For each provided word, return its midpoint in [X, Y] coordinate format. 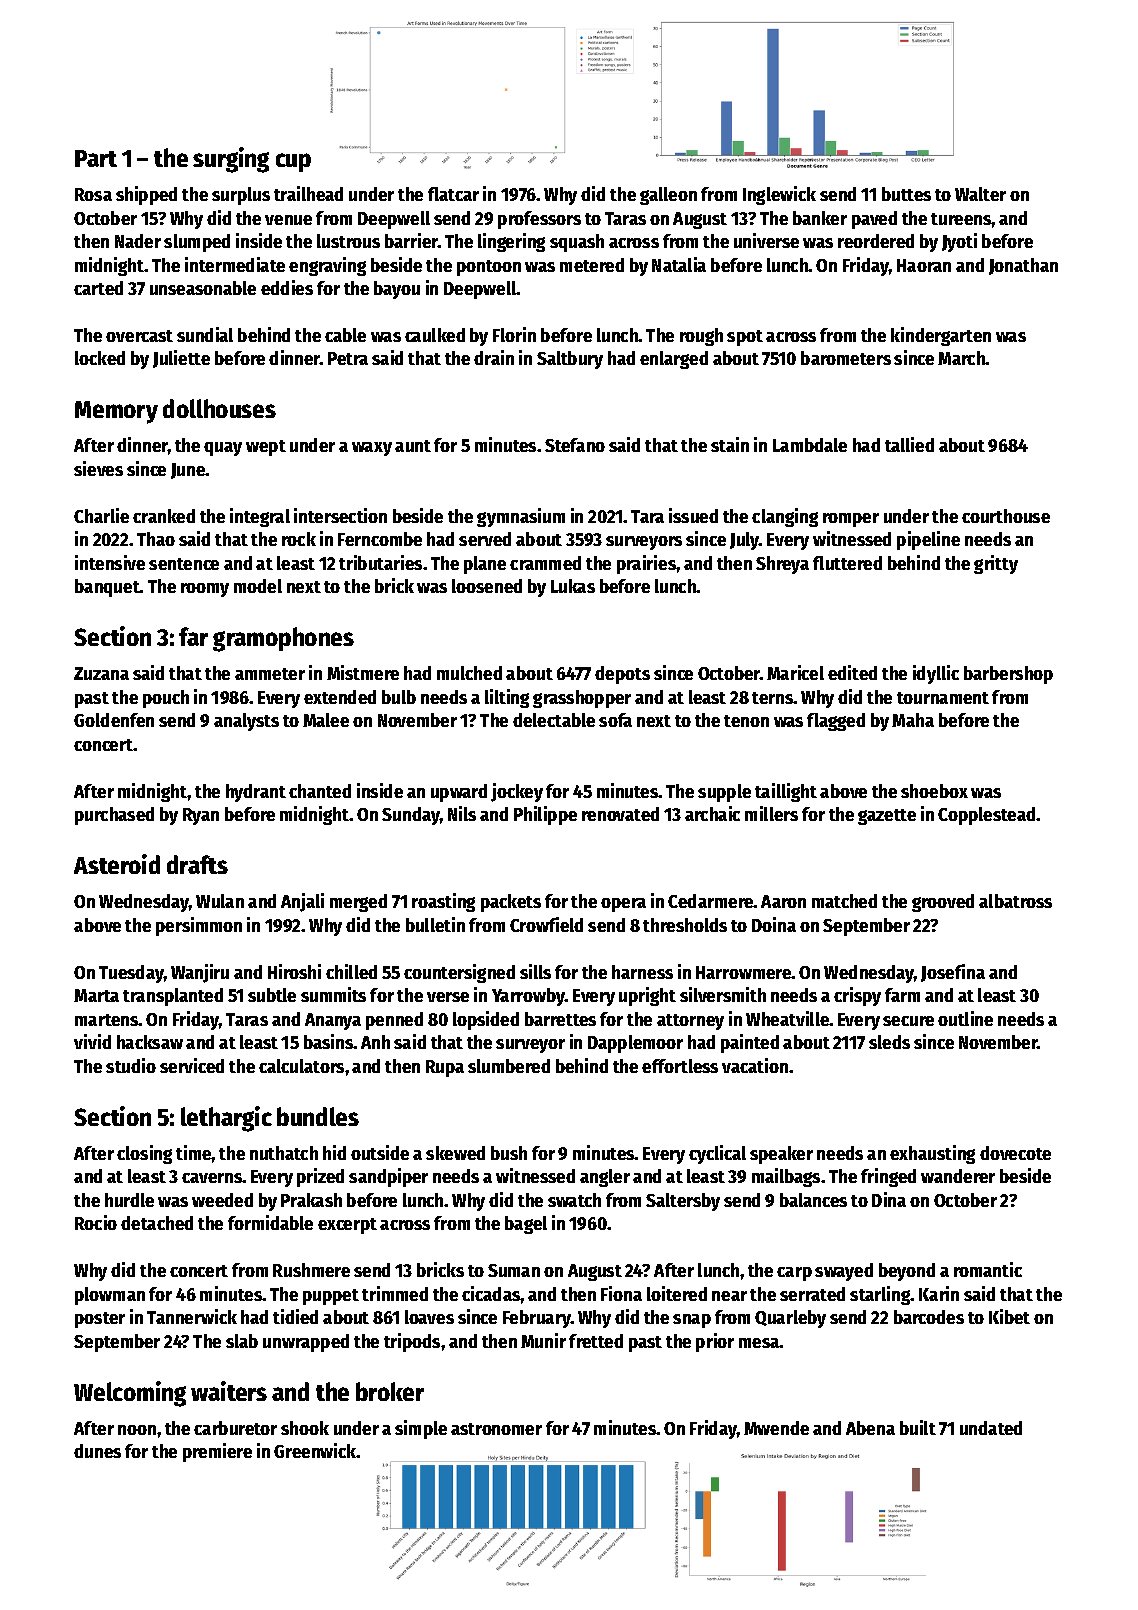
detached [157, 1223]
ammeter [270, 674]
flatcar [453, 194]
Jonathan [1023, 266]
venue [288, 220]
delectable [554, 720]
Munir [543, 1340]
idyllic [936, 674]
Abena [870, 1428]
